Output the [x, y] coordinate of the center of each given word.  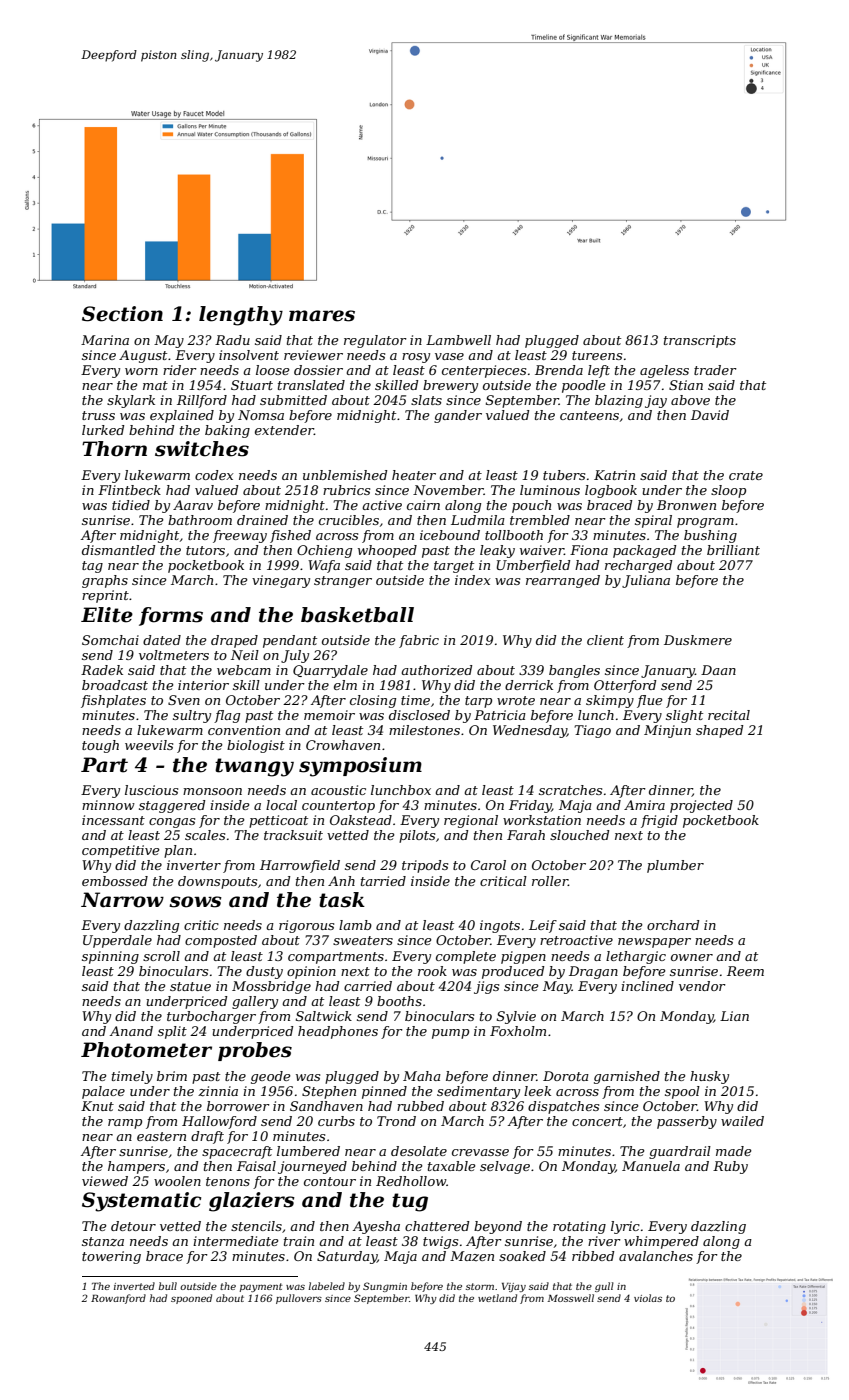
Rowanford [118, 1299]
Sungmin [385, 1287]
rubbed [420, 1106]
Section [122, 314]
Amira [644, 805]
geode [271, 1077]
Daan [718, 670]
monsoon [212, 791]
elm [345, 685]
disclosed [419, 715]
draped [234, 641]
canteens [589, 415]
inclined [647, 986]
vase [449, 356]
